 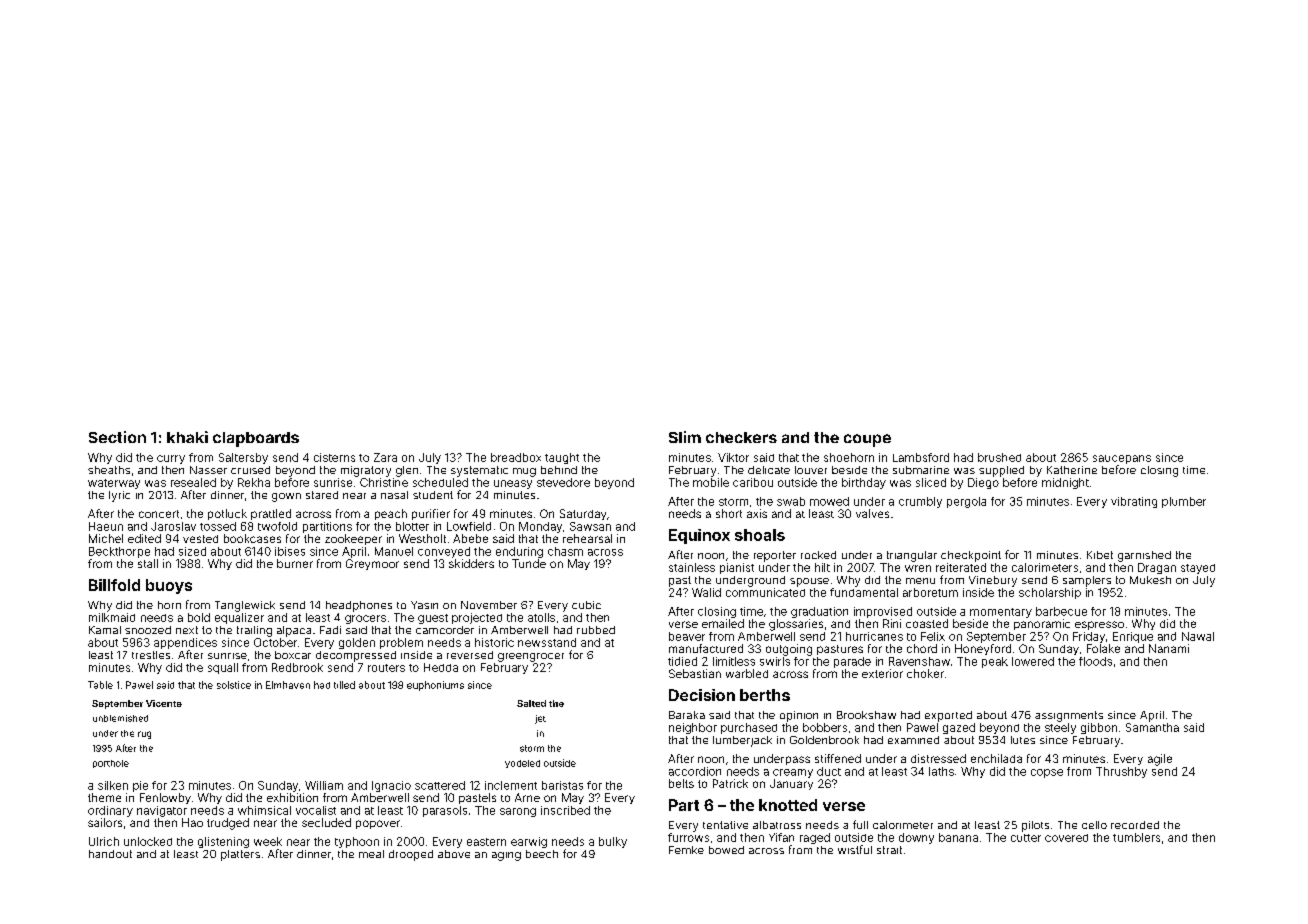 I want to click on assignments, so click(x=1069, y=716).
